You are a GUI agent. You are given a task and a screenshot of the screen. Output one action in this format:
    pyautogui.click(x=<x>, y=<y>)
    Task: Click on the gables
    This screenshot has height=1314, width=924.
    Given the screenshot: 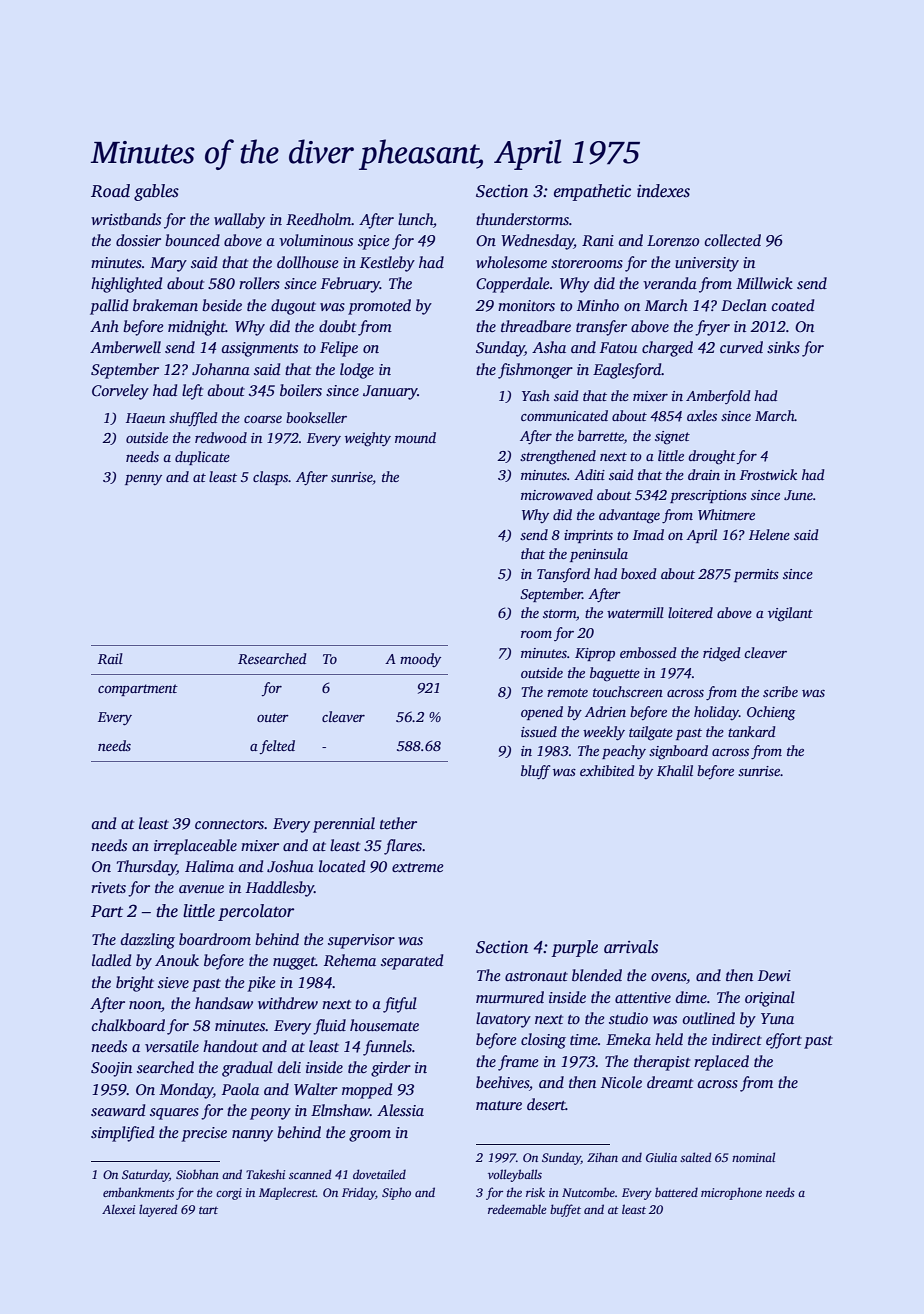 What is the action you would take?
    pyautogui.click(x=156, y=192)
